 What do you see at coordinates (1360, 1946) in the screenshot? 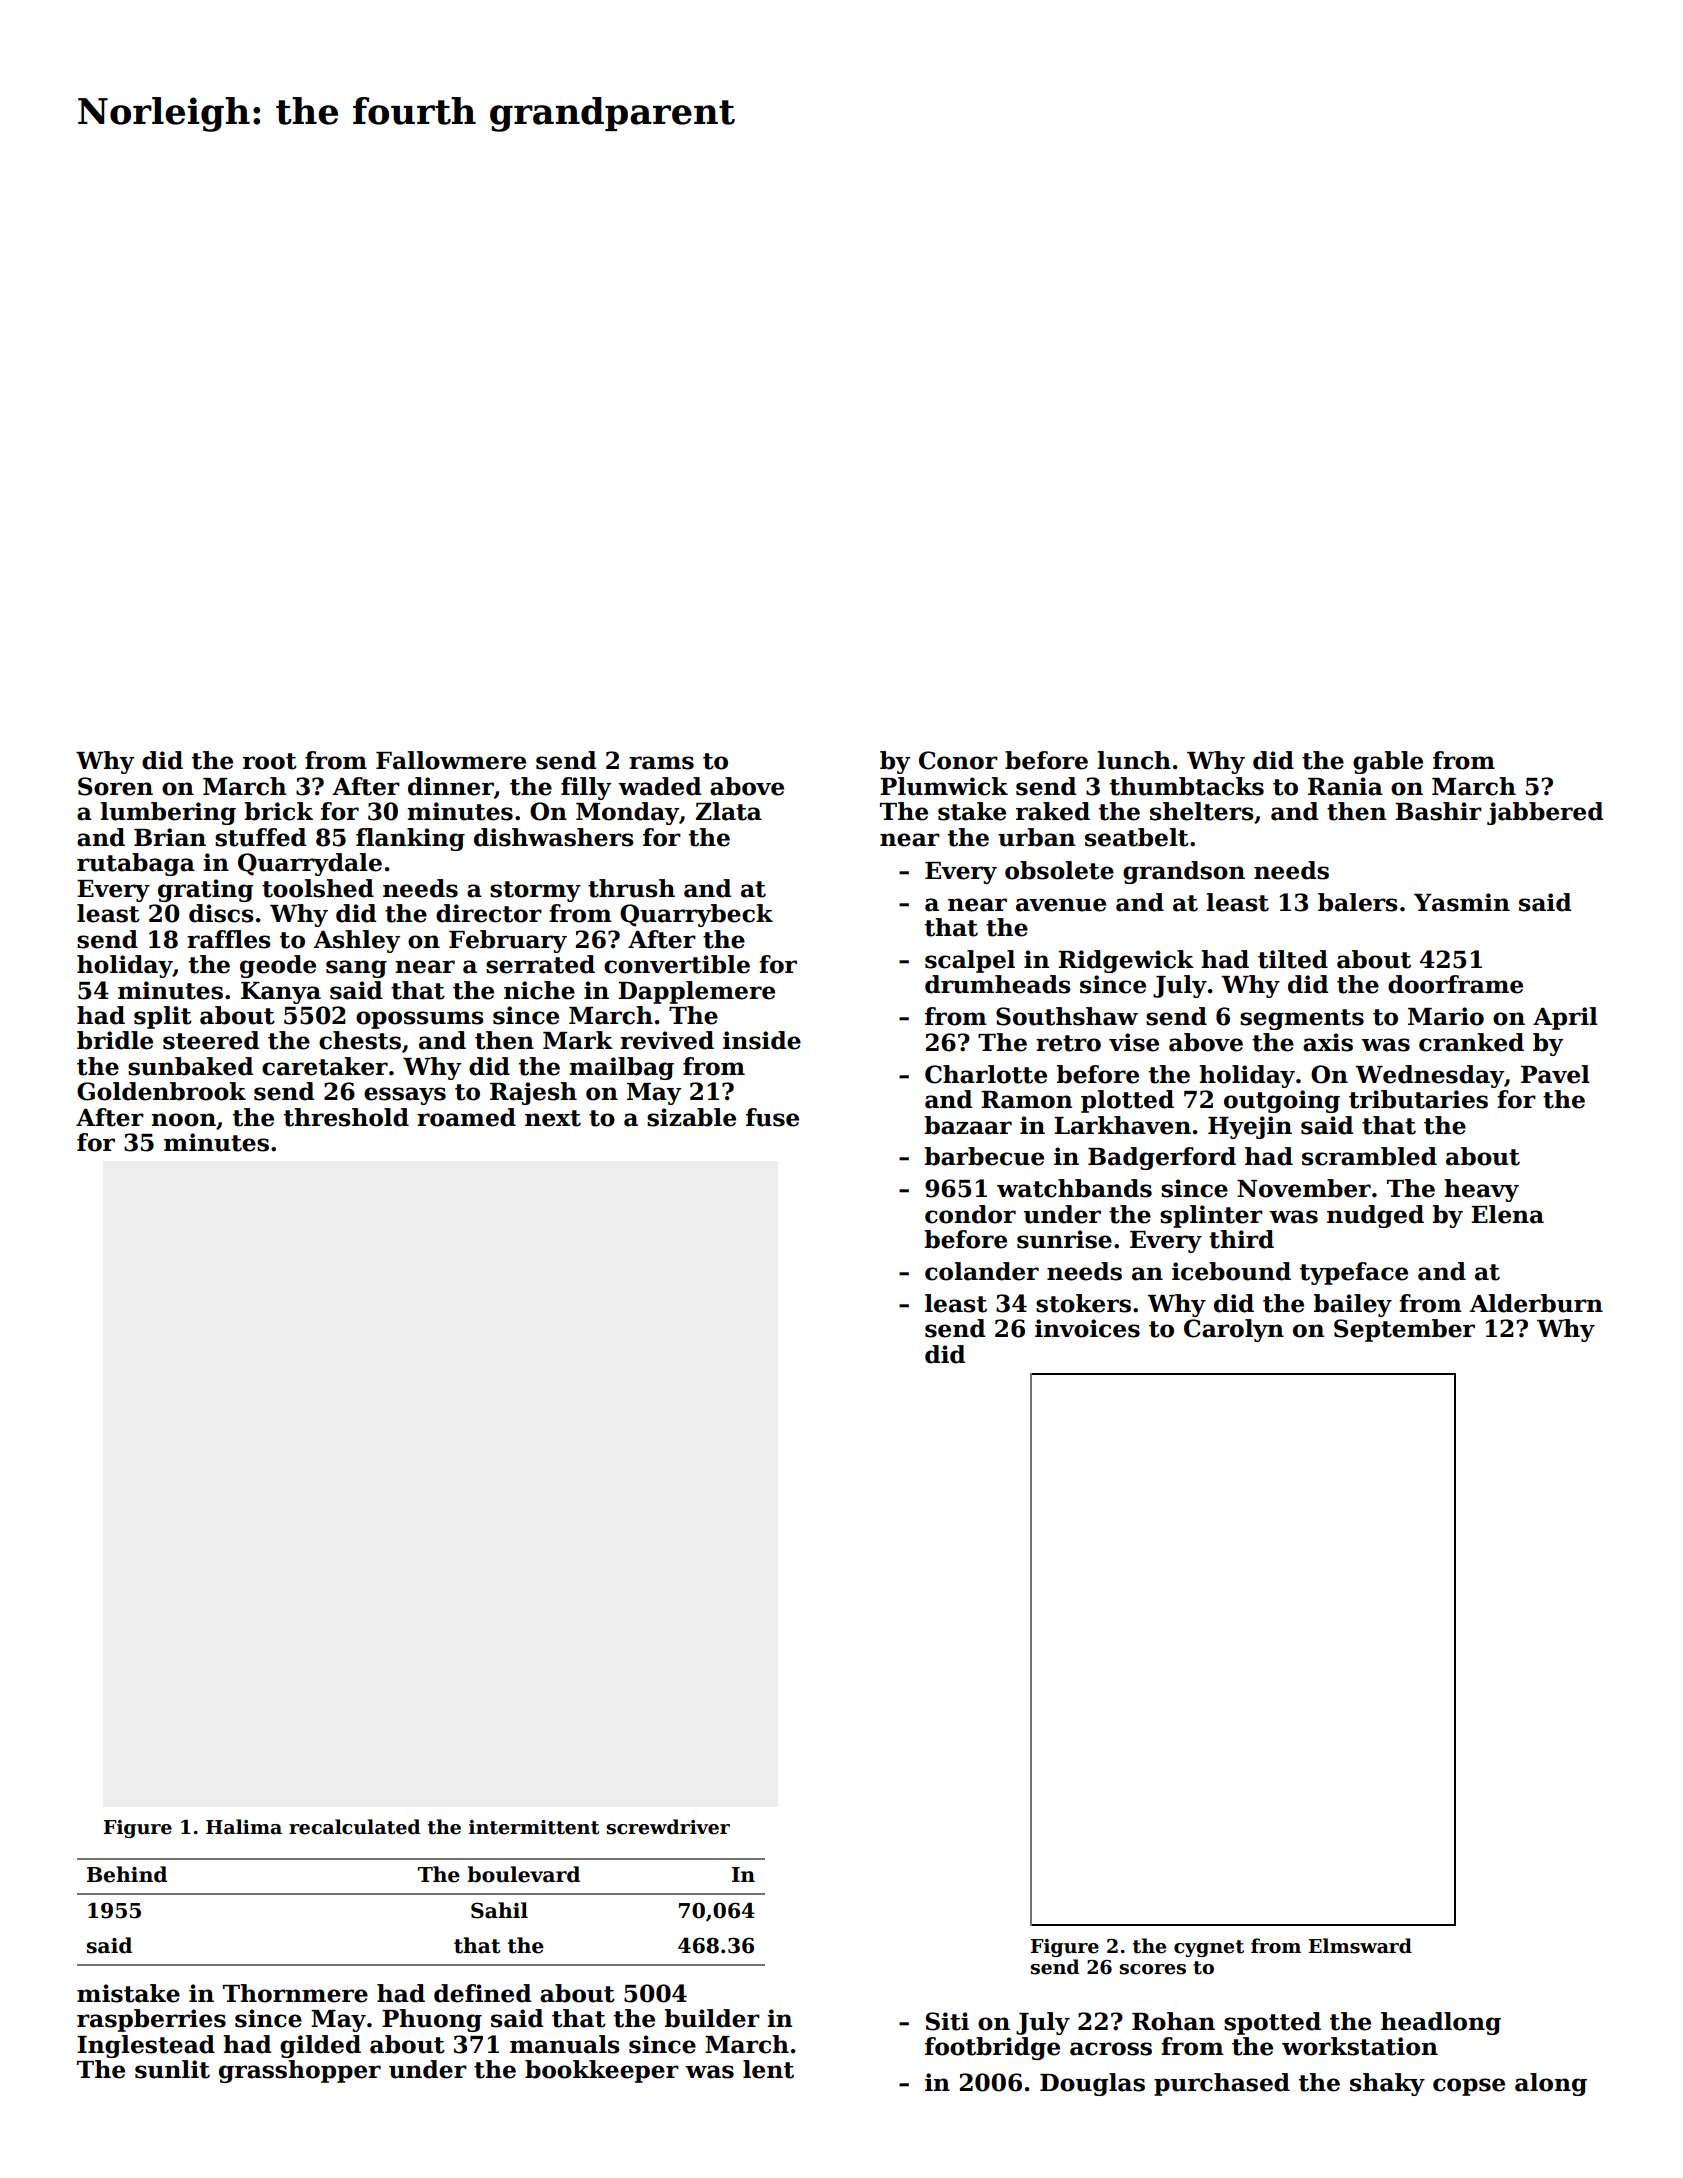
I see `Elmsward` at bounding box center [1360, 1946].
